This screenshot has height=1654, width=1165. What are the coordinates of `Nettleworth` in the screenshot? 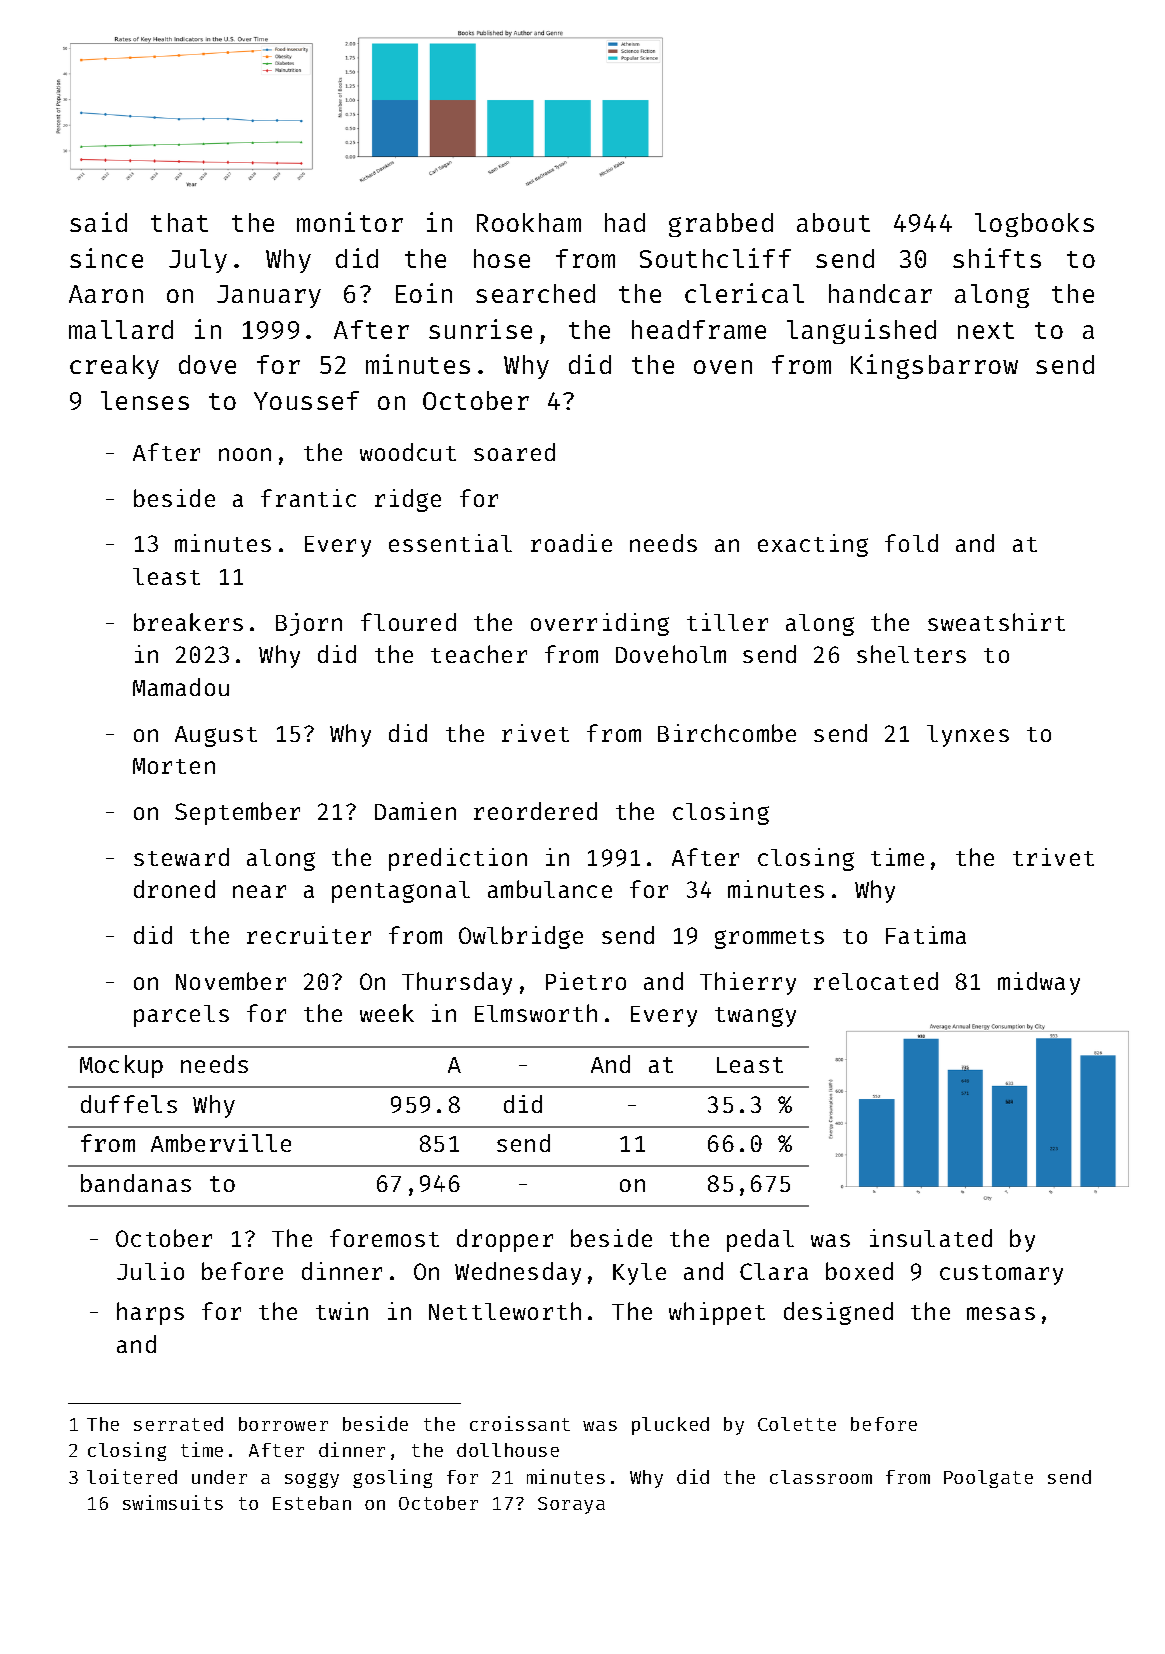 It's located at (505, 1311).
